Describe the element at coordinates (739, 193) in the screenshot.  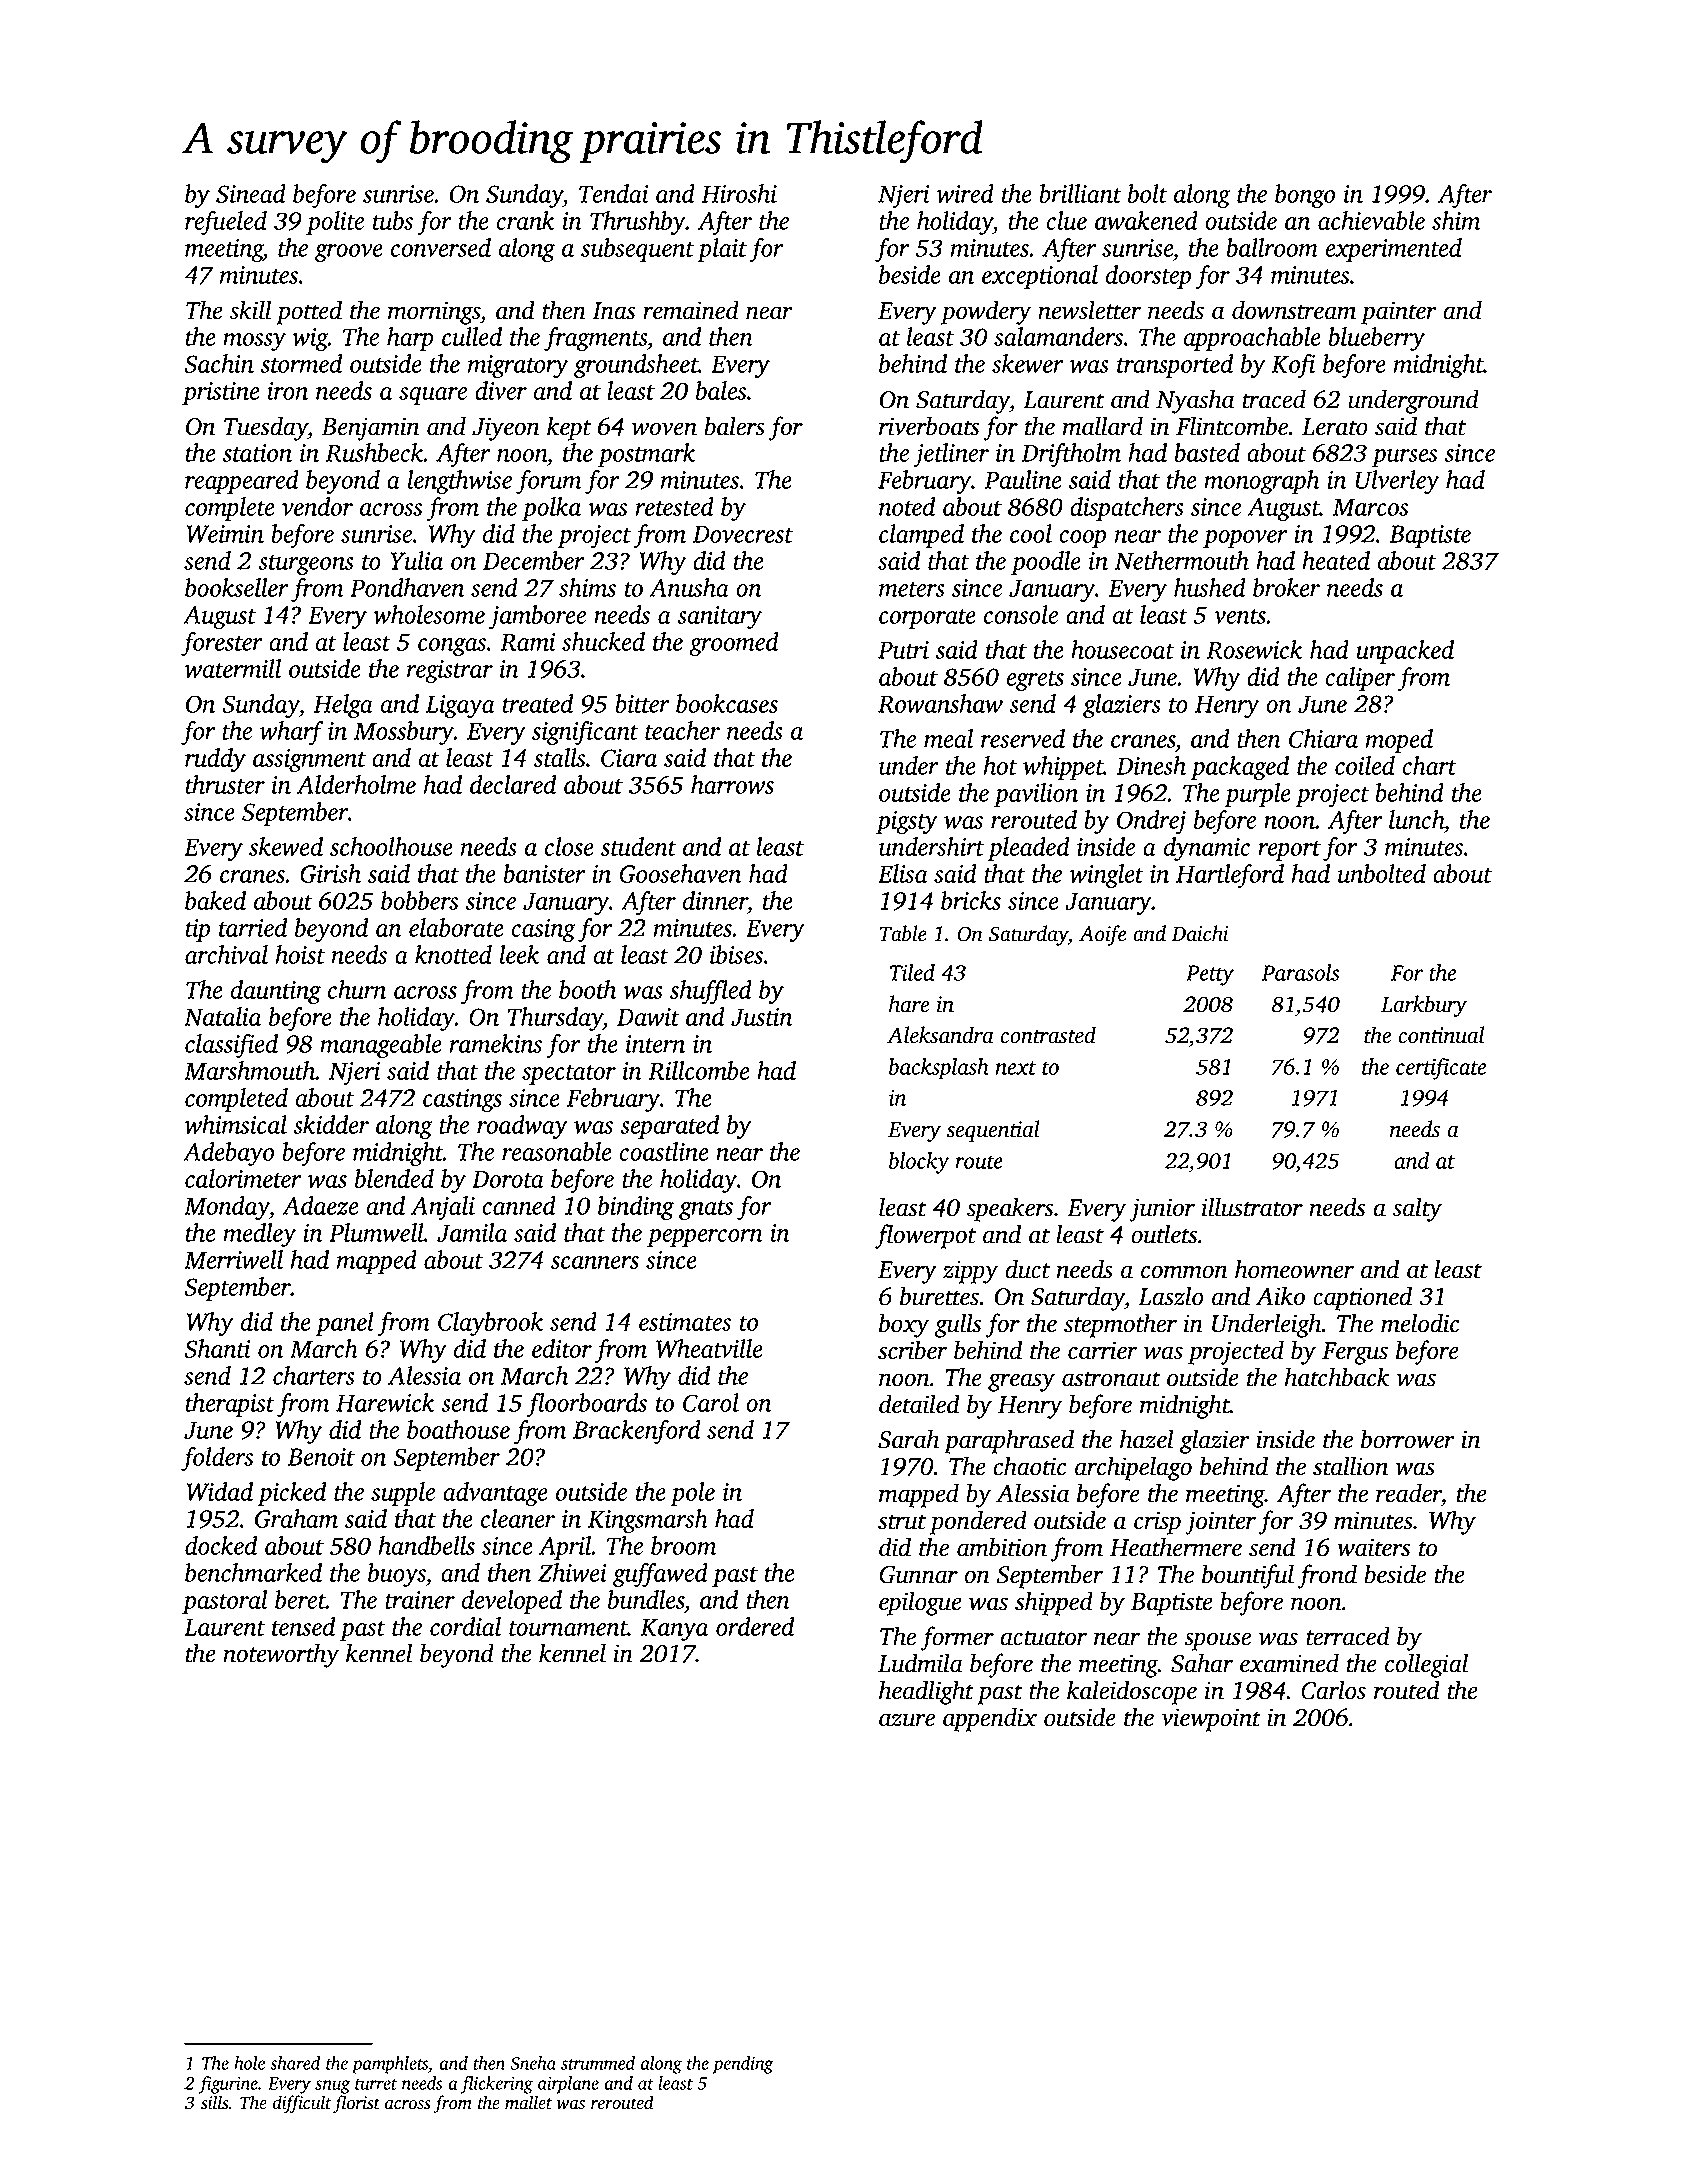
I see `Hiroshi` at that location.
